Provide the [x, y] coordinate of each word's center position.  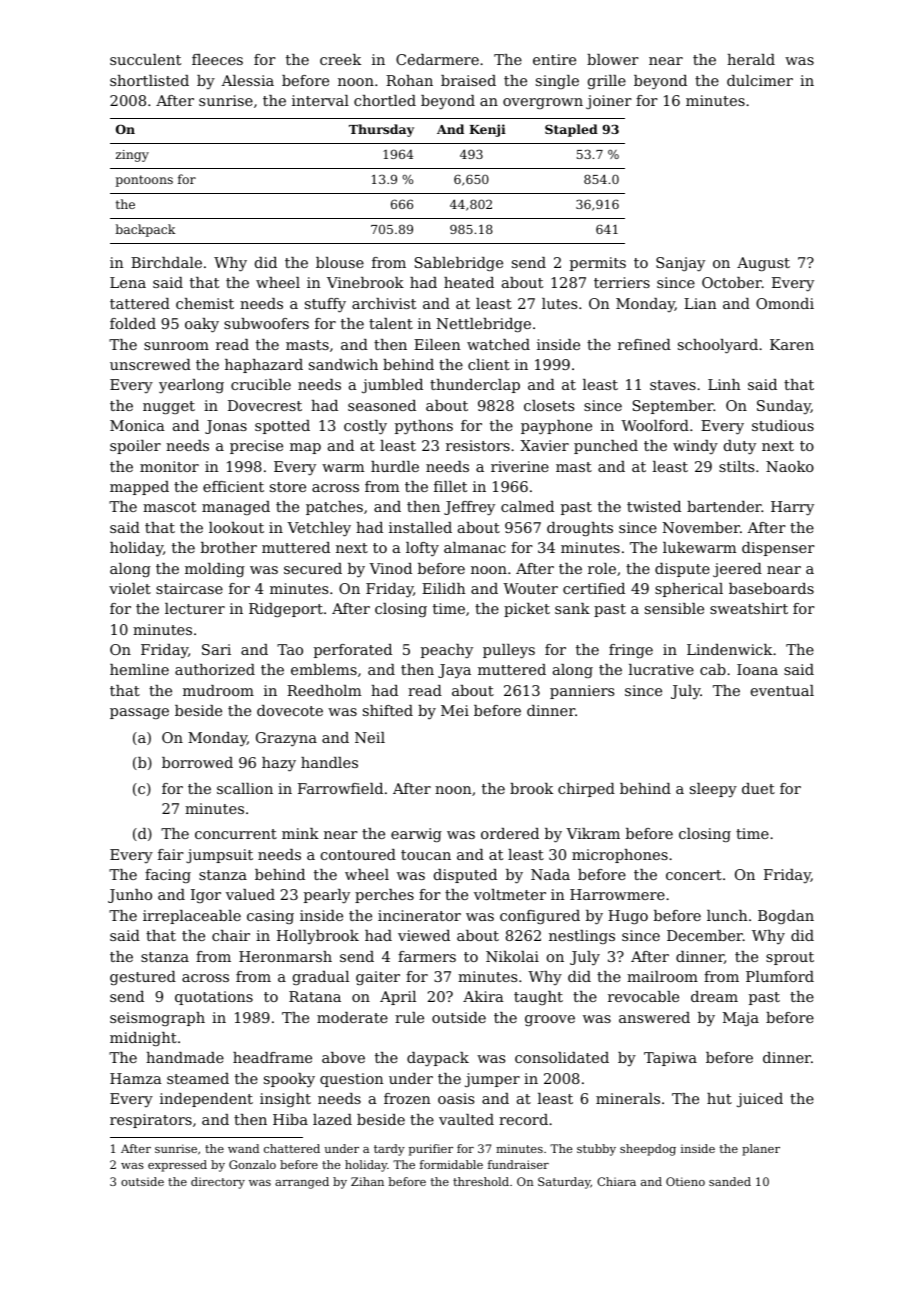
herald [751, 59]
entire [554, 59]
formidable [451, 1164]
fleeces [217, 59]
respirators [151, 1121]
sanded [730, 1181]
